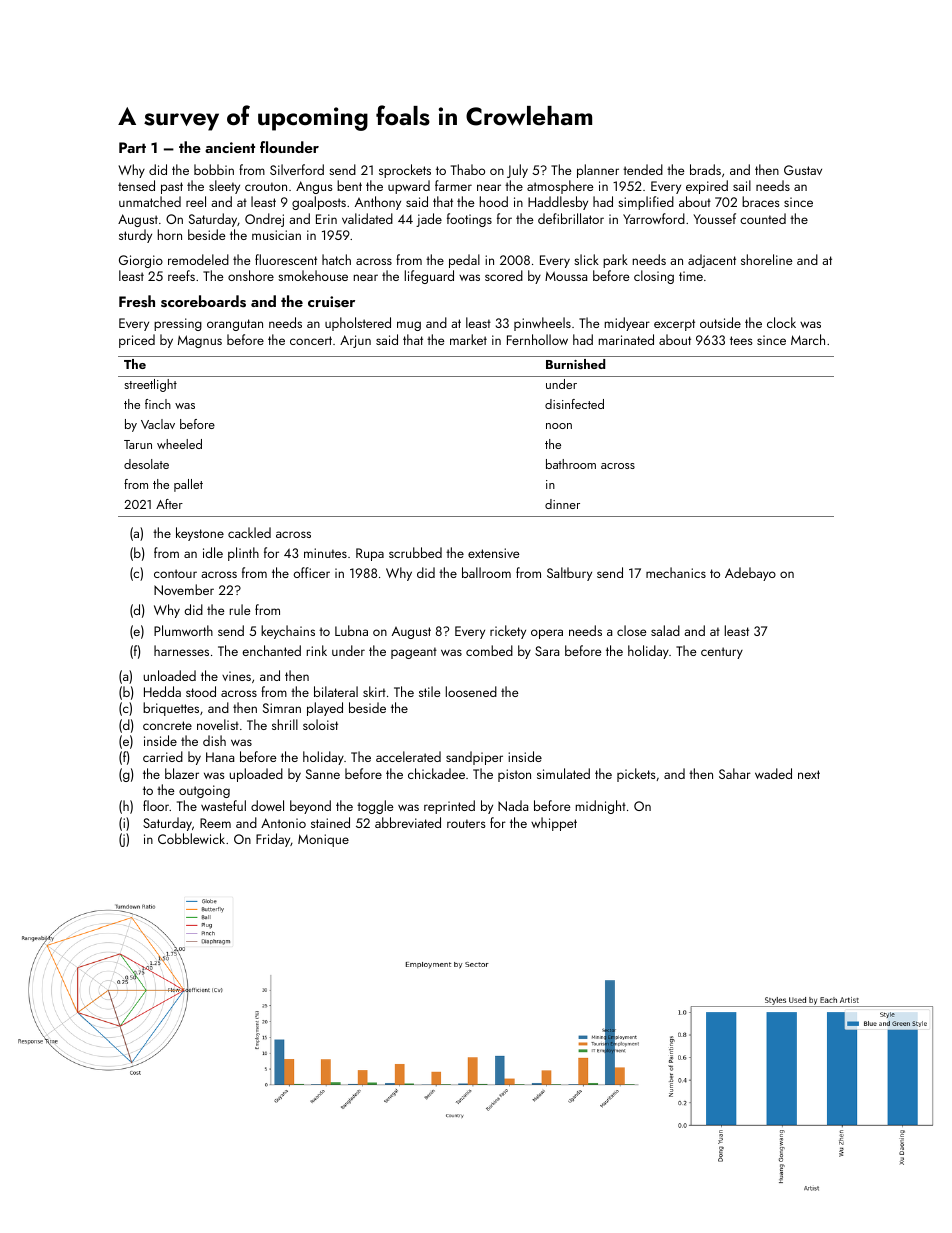 The width and height of the document is (952, 1233). I want to click on sprockets, so click(405, 171).
